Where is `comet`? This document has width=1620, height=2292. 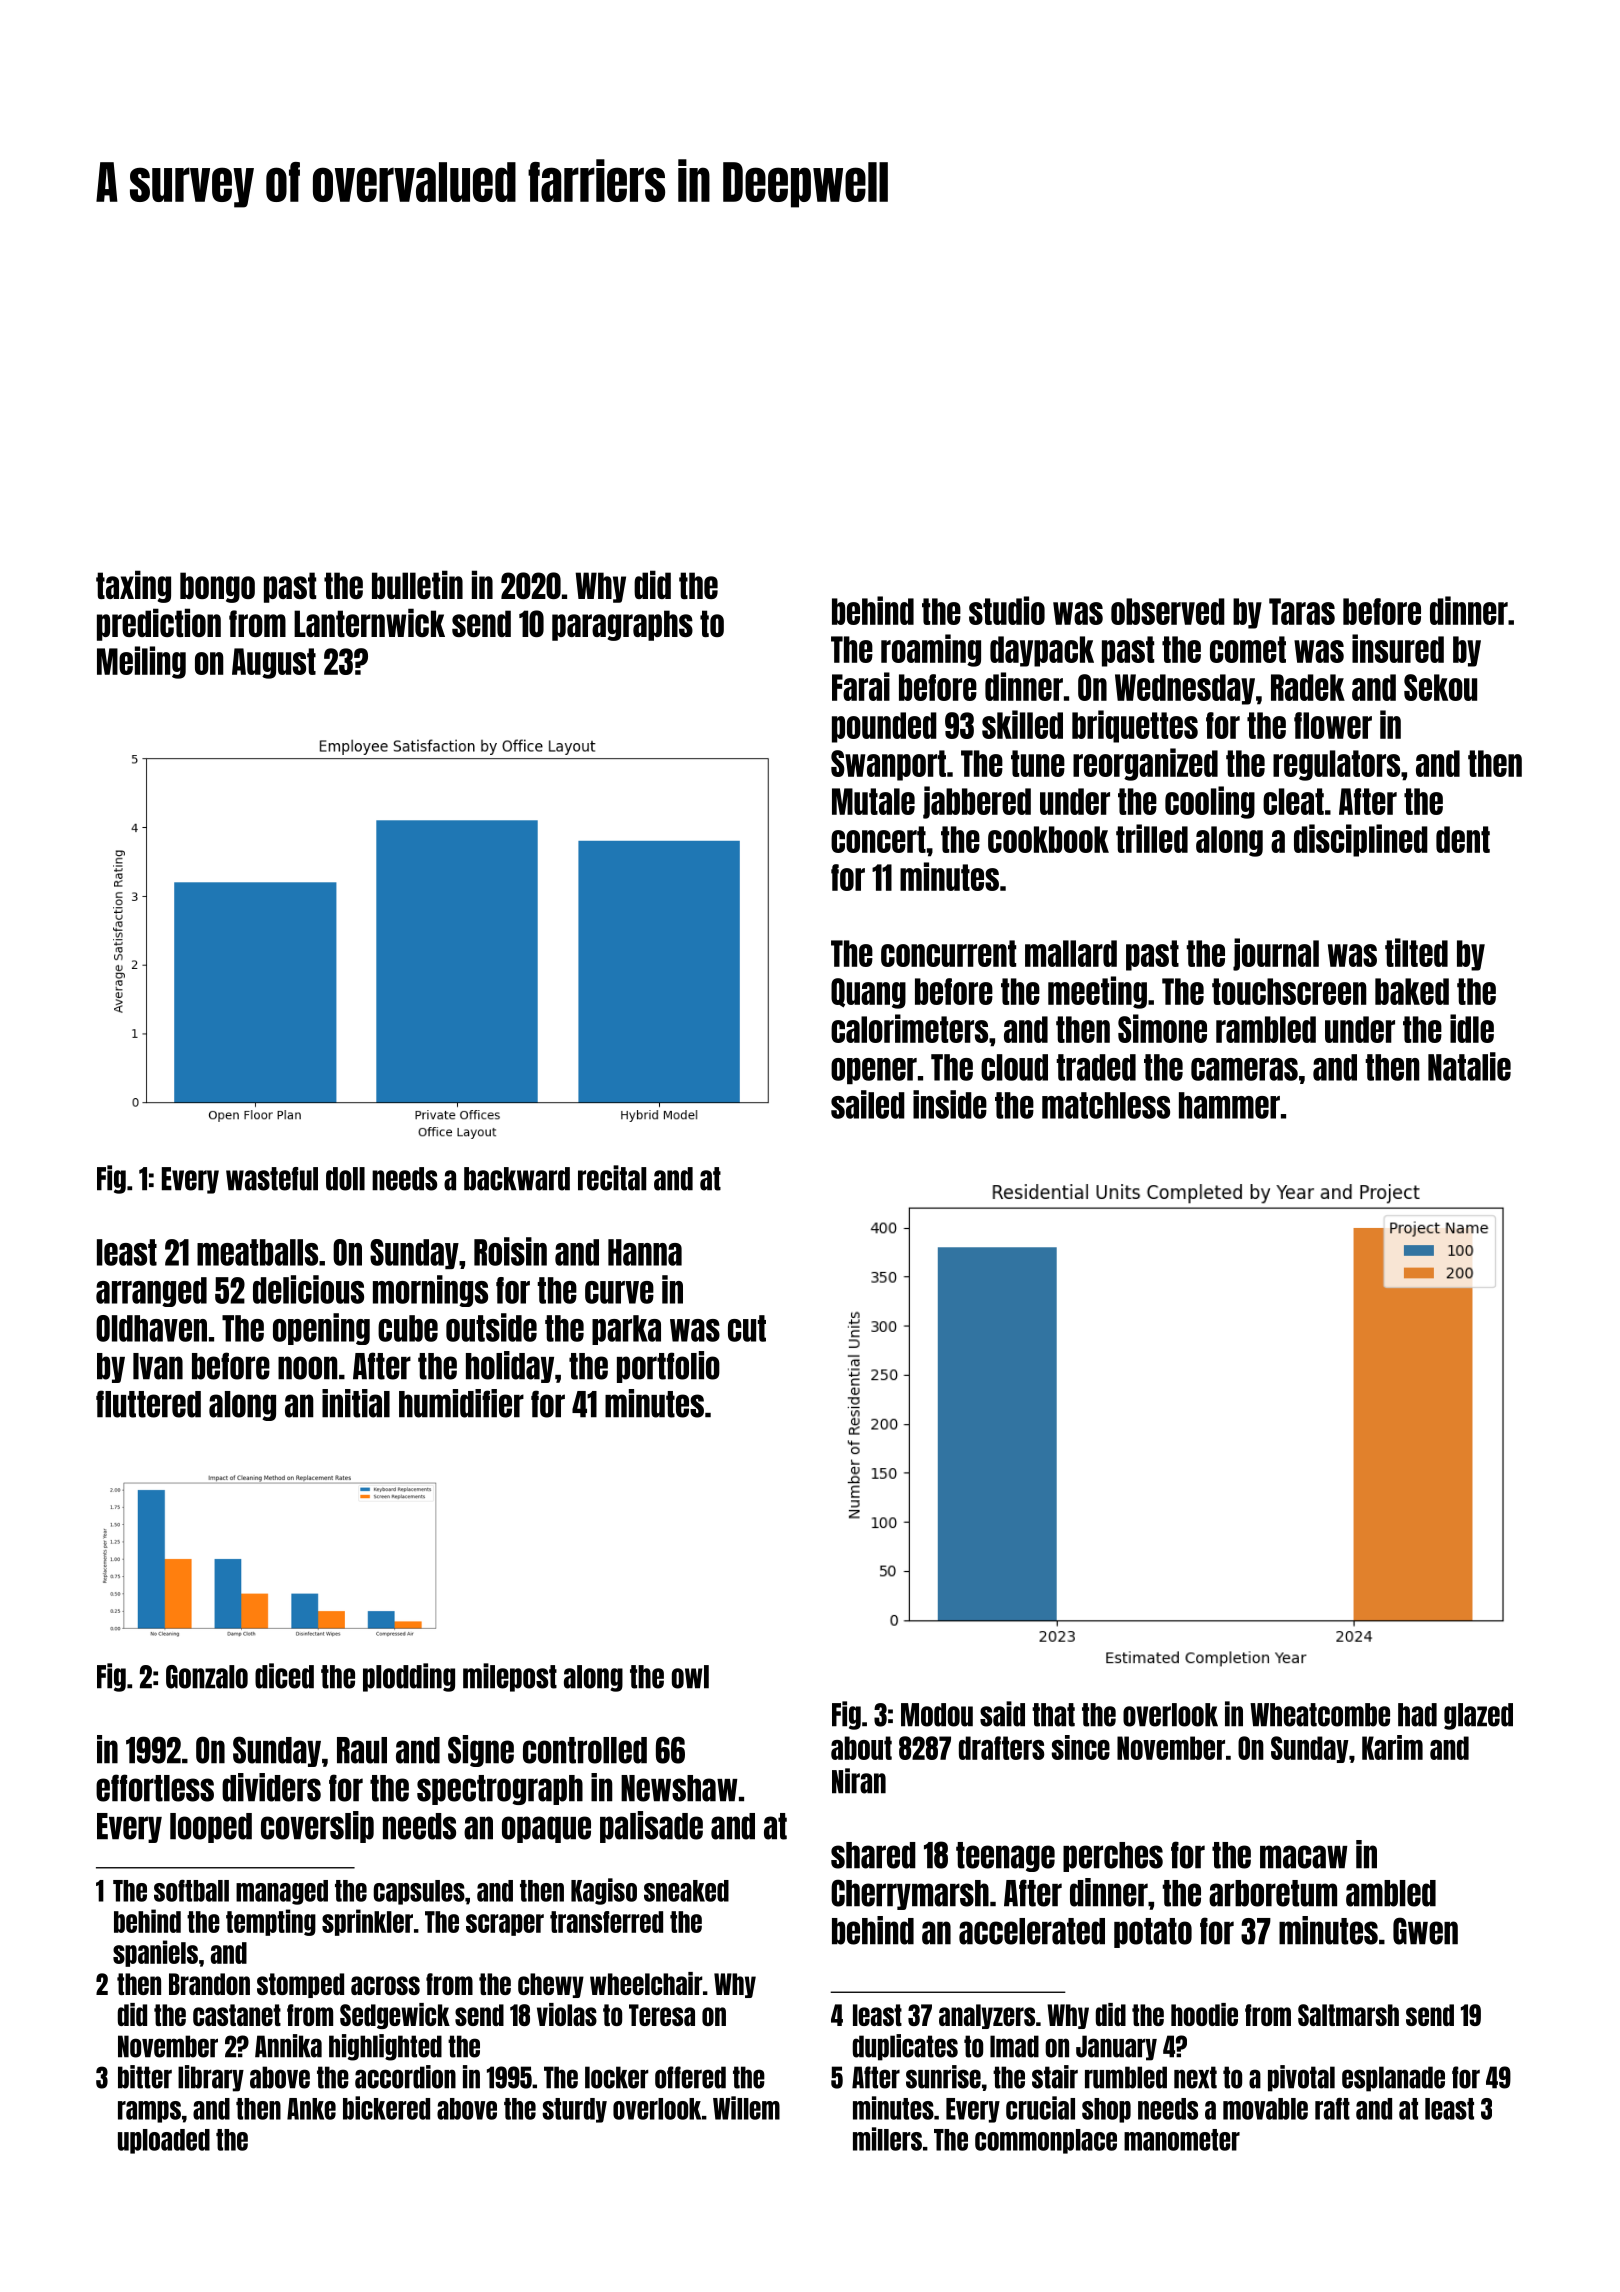 comet is located at coordinates (1248, 649).
